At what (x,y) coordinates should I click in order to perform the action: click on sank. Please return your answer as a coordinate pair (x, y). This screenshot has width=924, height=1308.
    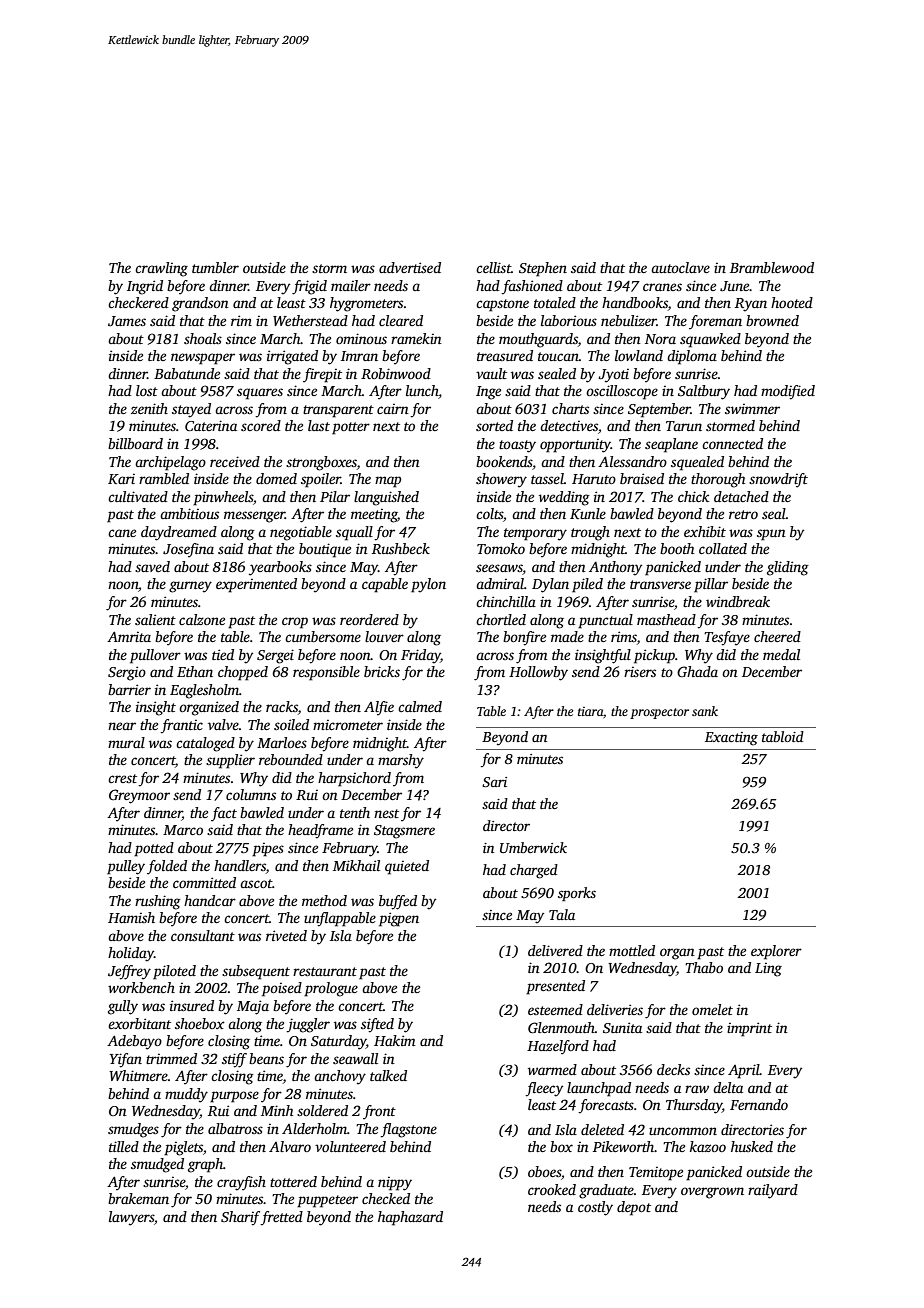
    Looking at the image, I should click on (705, 711).
